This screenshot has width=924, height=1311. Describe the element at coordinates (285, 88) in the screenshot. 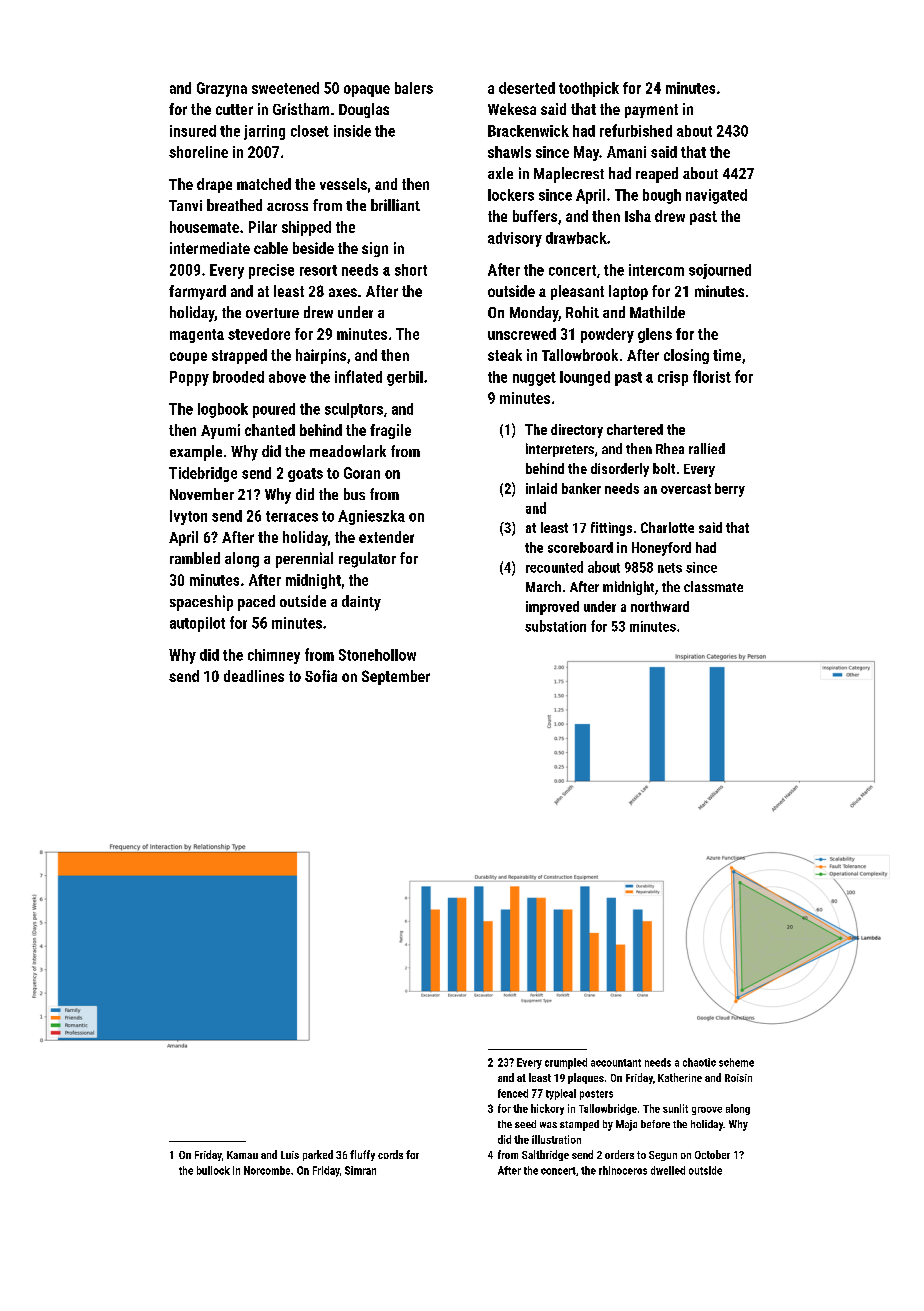

I see `sweetened` at that location.
